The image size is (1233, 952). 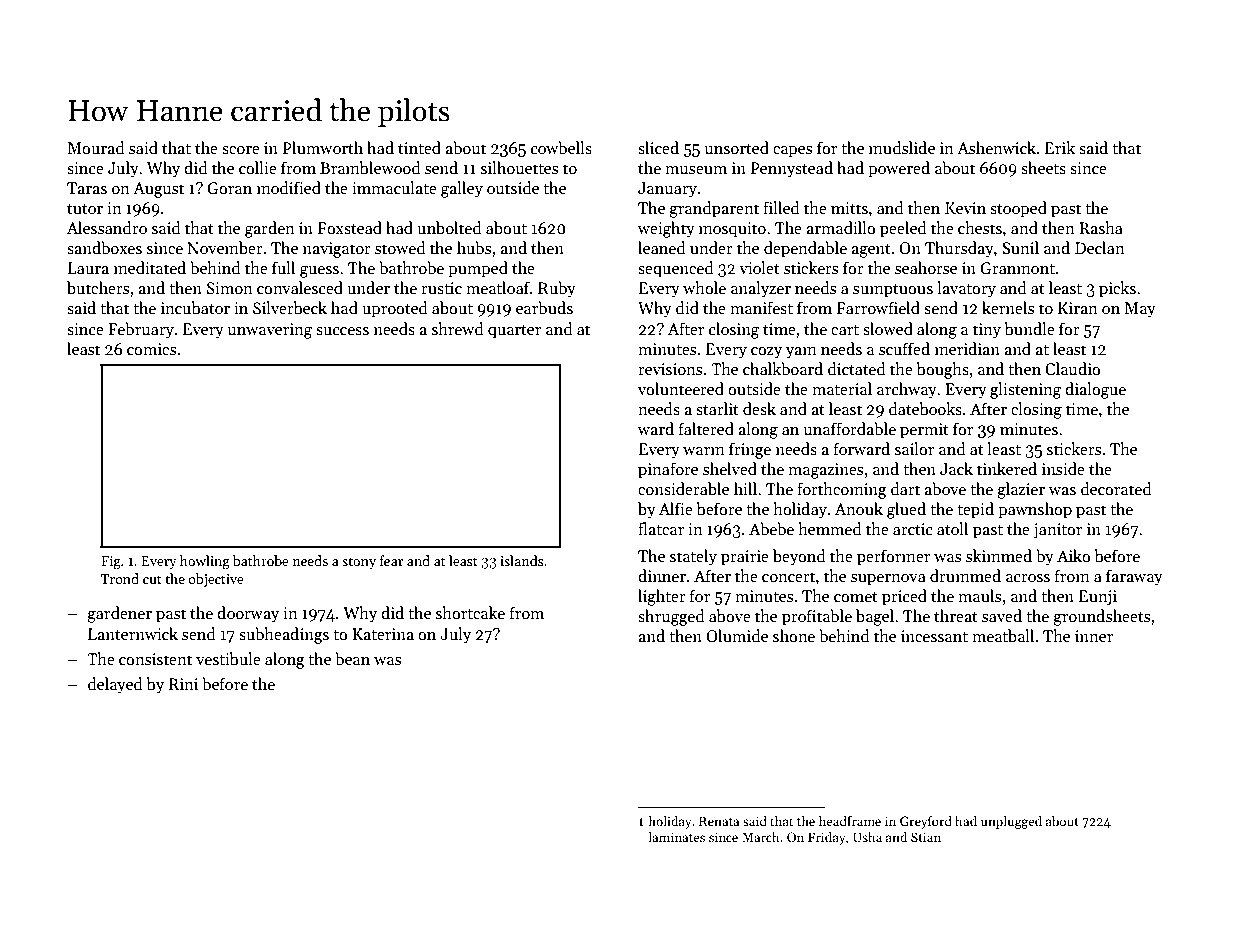 What do you see at coordinates (902, 147) in the screenshot?
I see `mudslide` at bounding box center [902, 147].
